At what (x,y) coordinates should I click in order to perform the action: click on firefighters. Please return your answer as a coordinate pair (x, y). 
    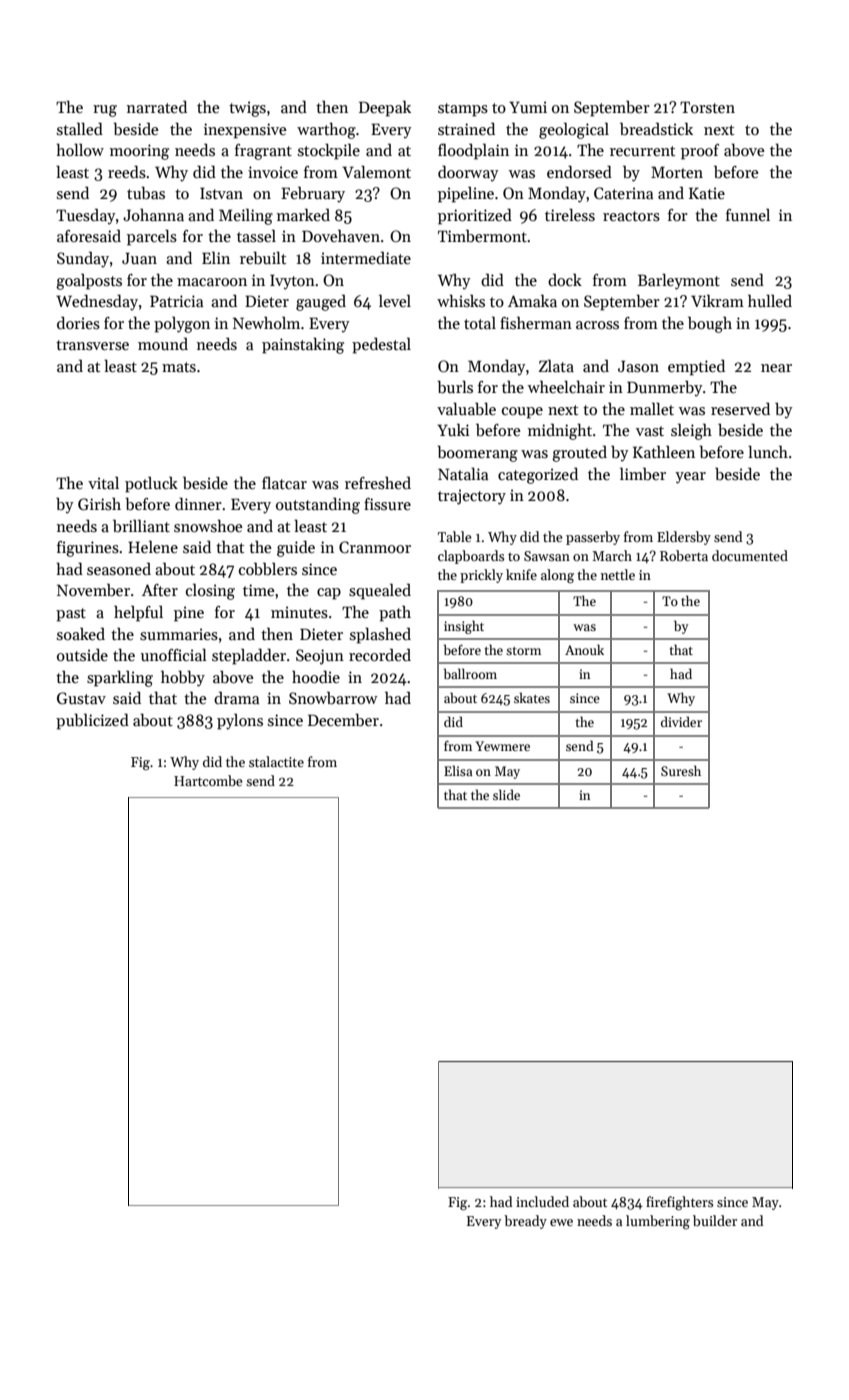
    Looking at the image, I should click on (679, 1203).
